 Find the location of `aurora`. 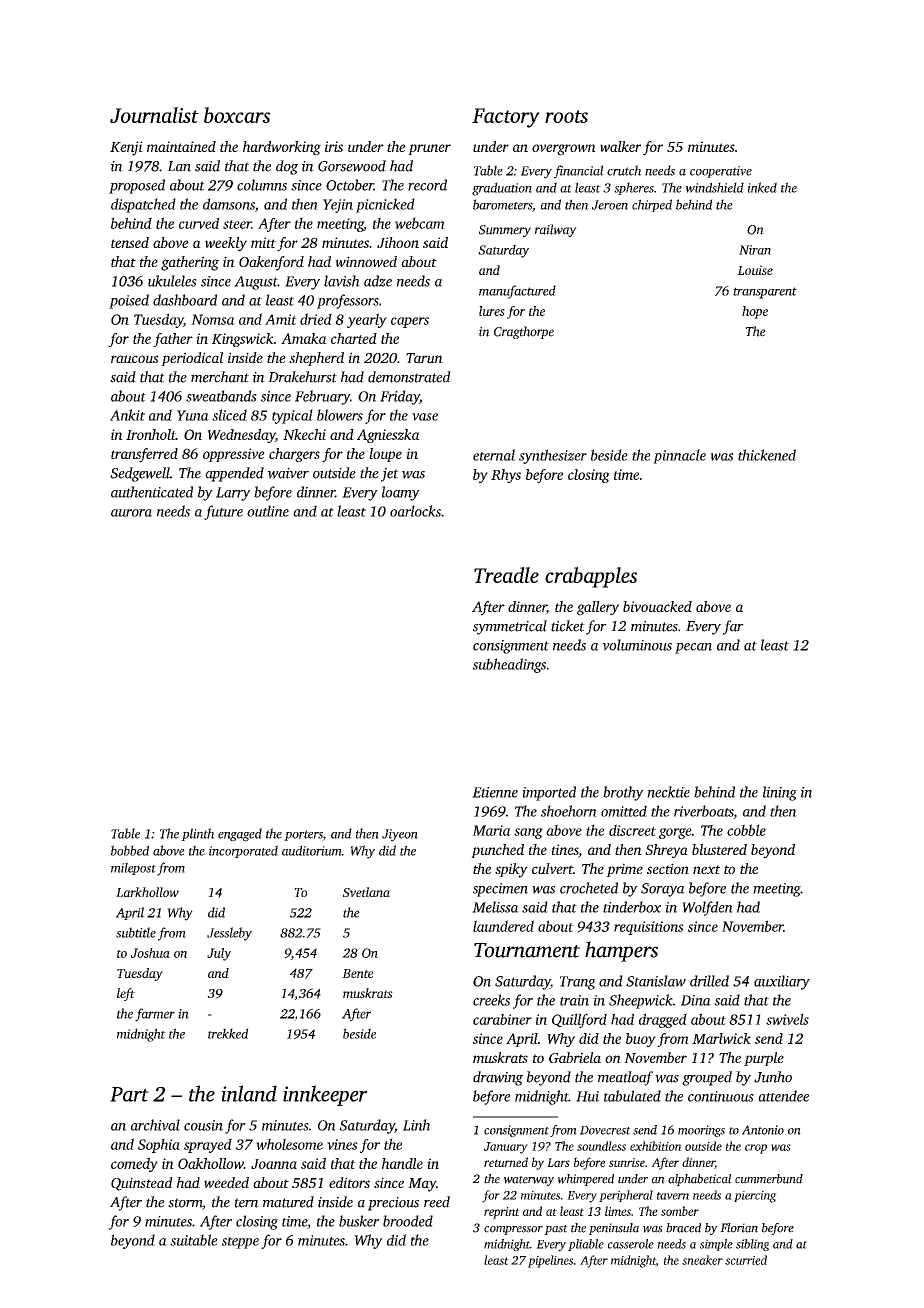

aurora is located at coordinates (131, 513).
